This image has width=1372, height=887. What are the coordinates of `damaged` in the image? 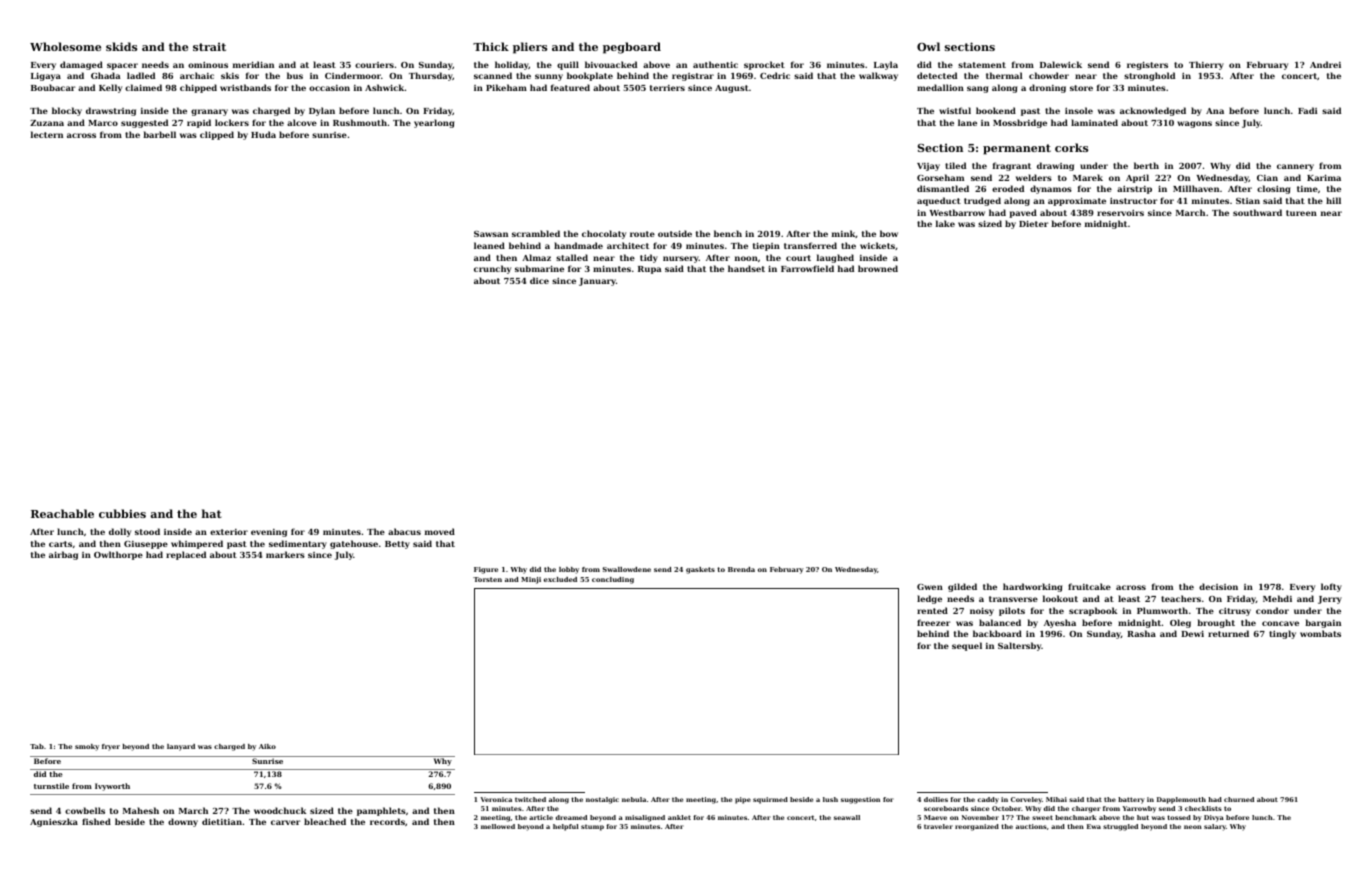 It's located at (81, 65).
